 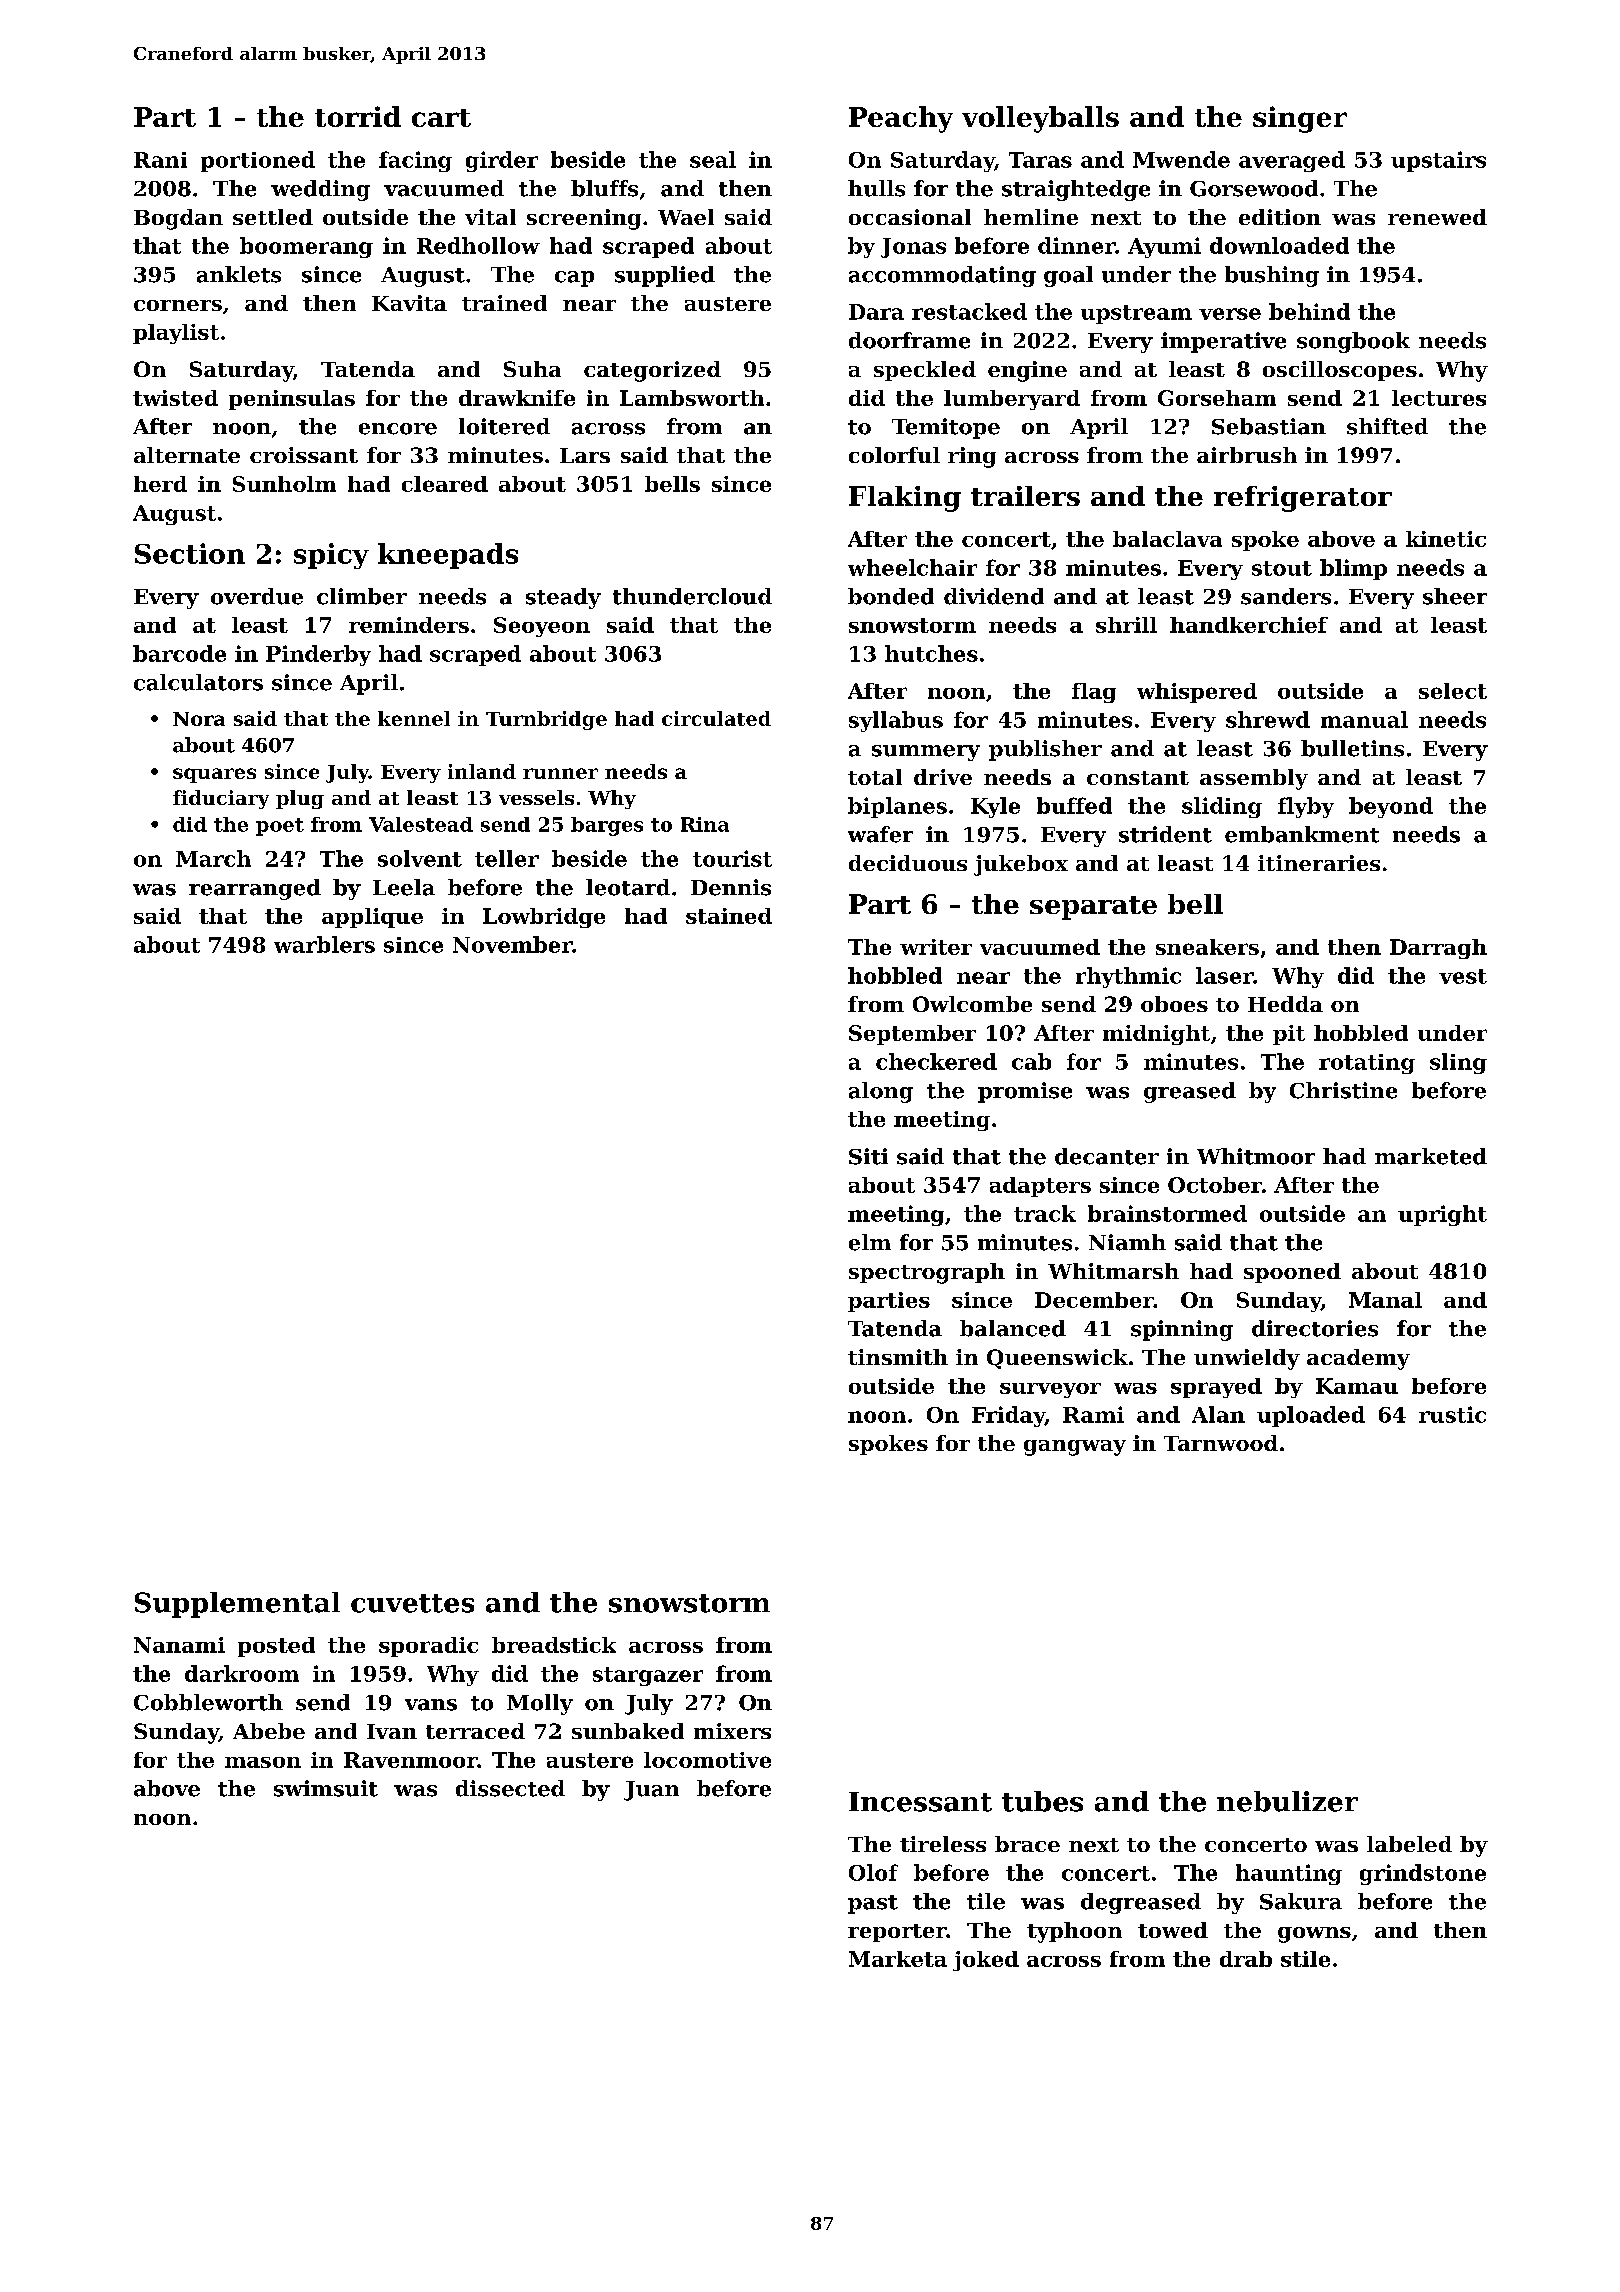 I want to click on rustic, so click(x=1452, y=1414).
